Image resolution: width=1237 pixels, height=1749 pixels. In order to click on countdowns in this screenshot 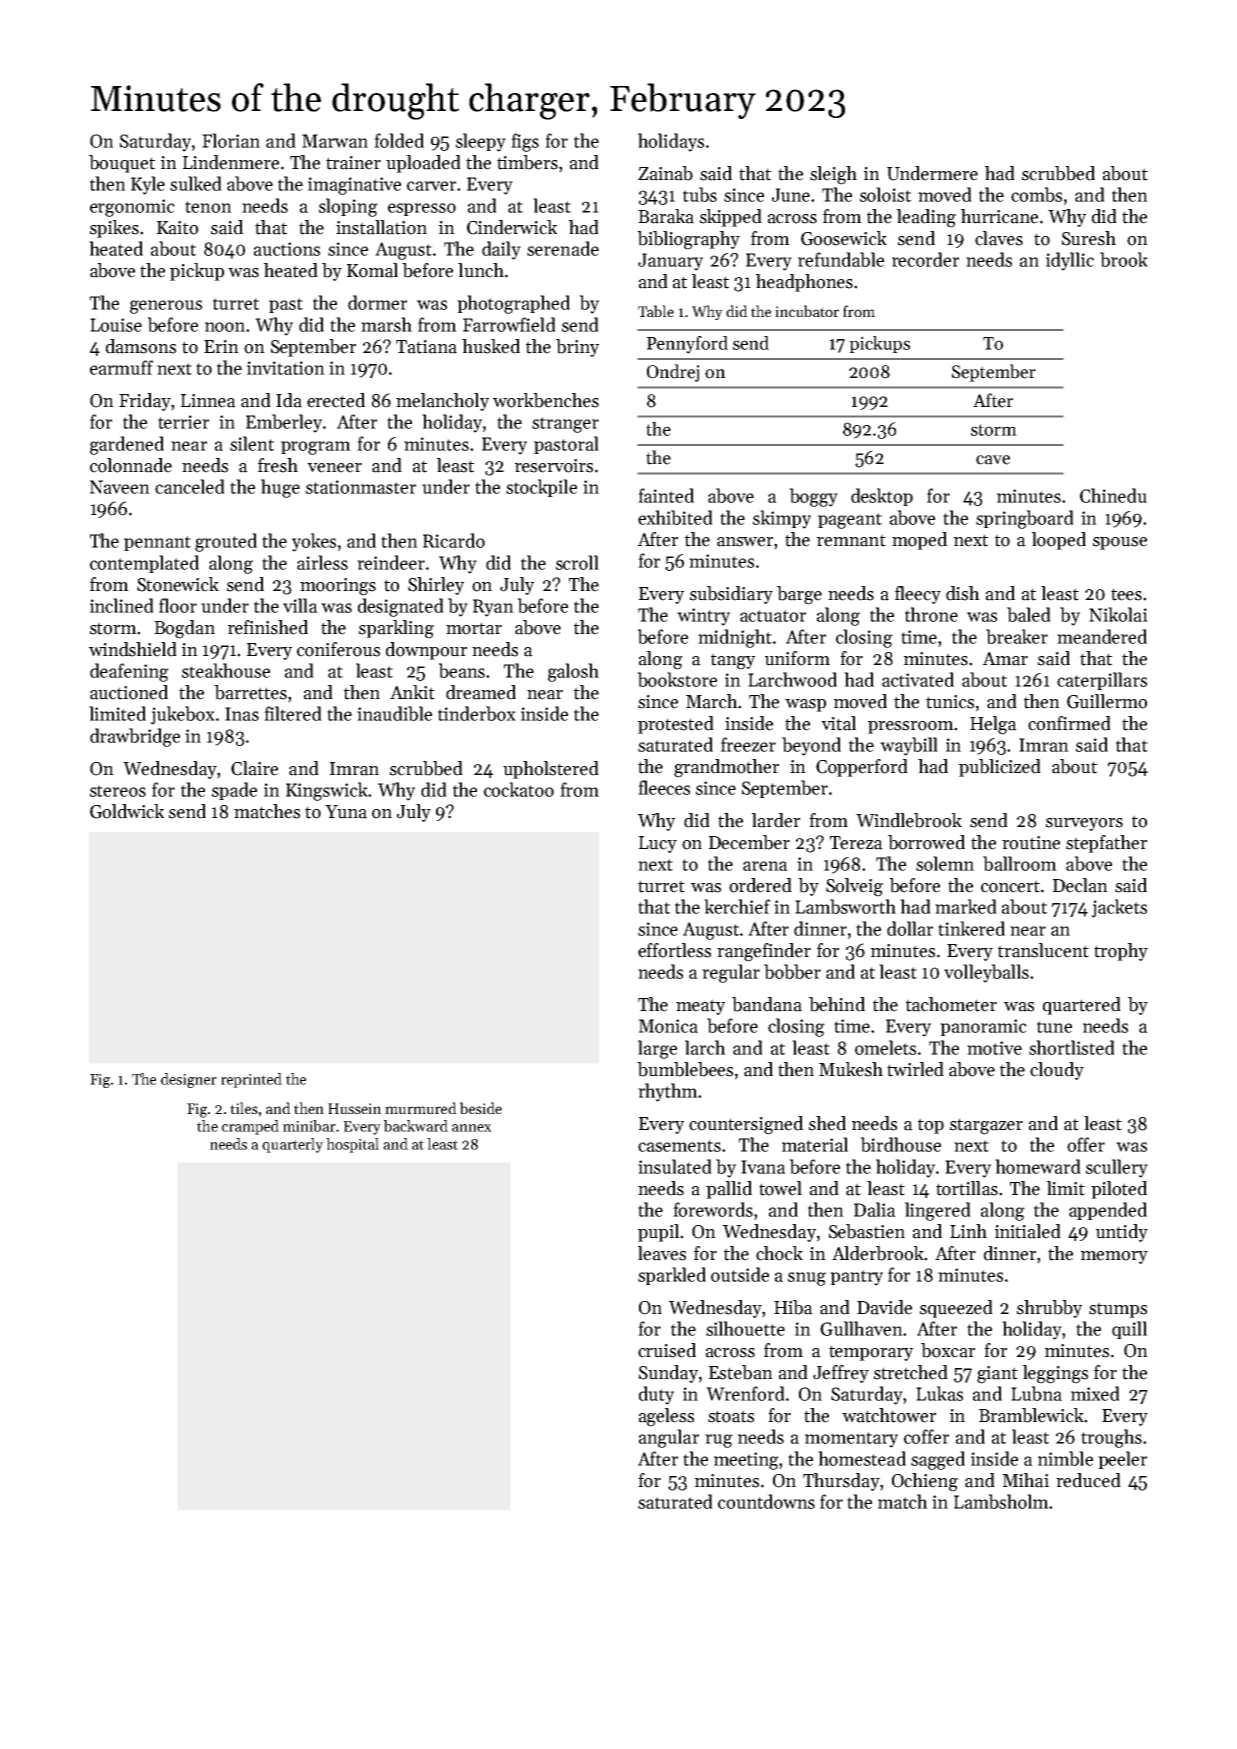, I will do `click(766, 1501)`.
